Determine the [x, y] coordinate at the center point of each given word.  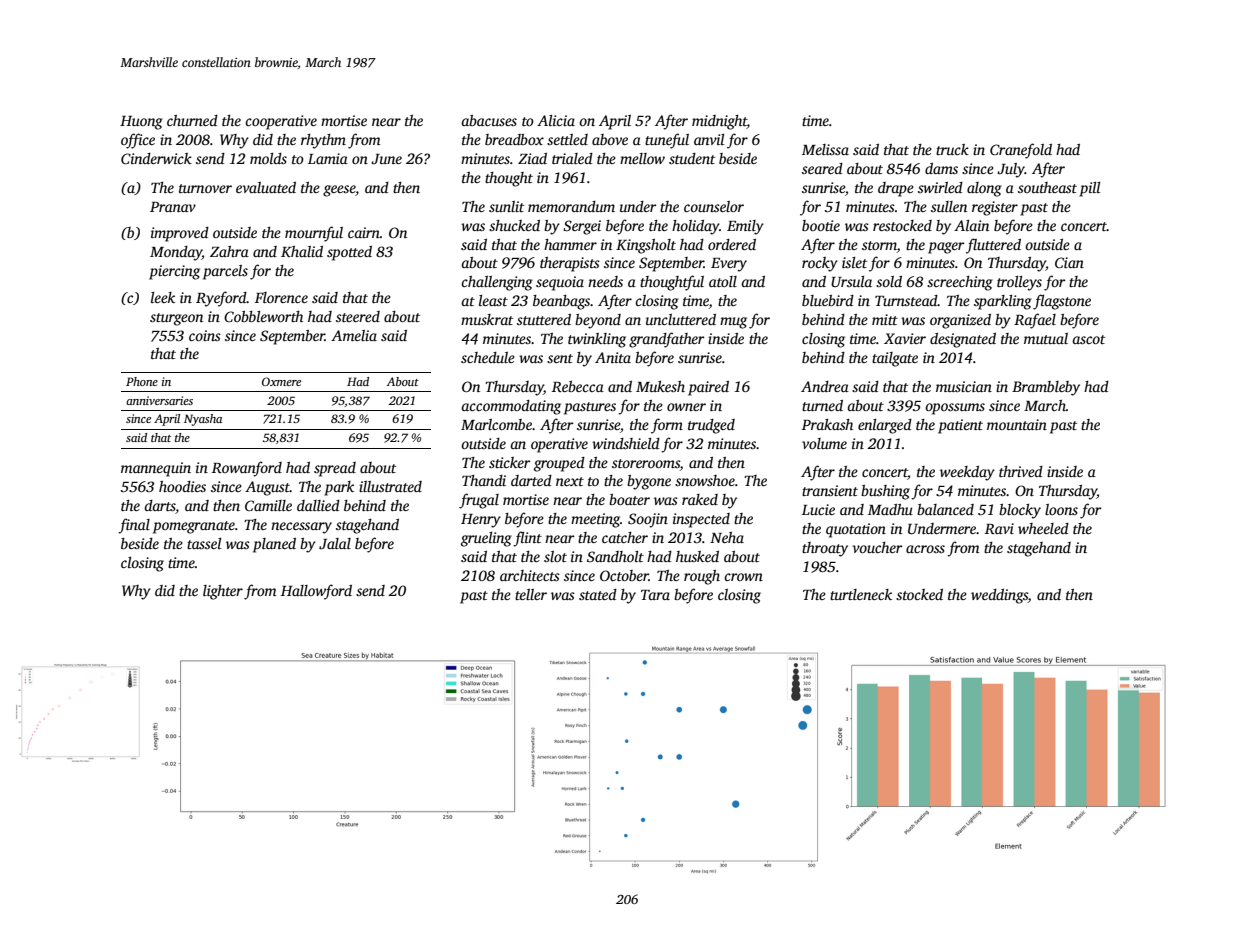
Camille [268, 505]
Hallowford [316, 592]
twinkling [597, 340]
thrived [1021, 471]
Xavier [905, 338]
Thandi [484, 480]
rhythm [323, 141]
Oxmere [281, 381]
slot [555, 556]
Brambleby [1046, 388]
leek [163, 297]
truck [952, 149]
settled [567, 139]
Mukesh [660, 386]
